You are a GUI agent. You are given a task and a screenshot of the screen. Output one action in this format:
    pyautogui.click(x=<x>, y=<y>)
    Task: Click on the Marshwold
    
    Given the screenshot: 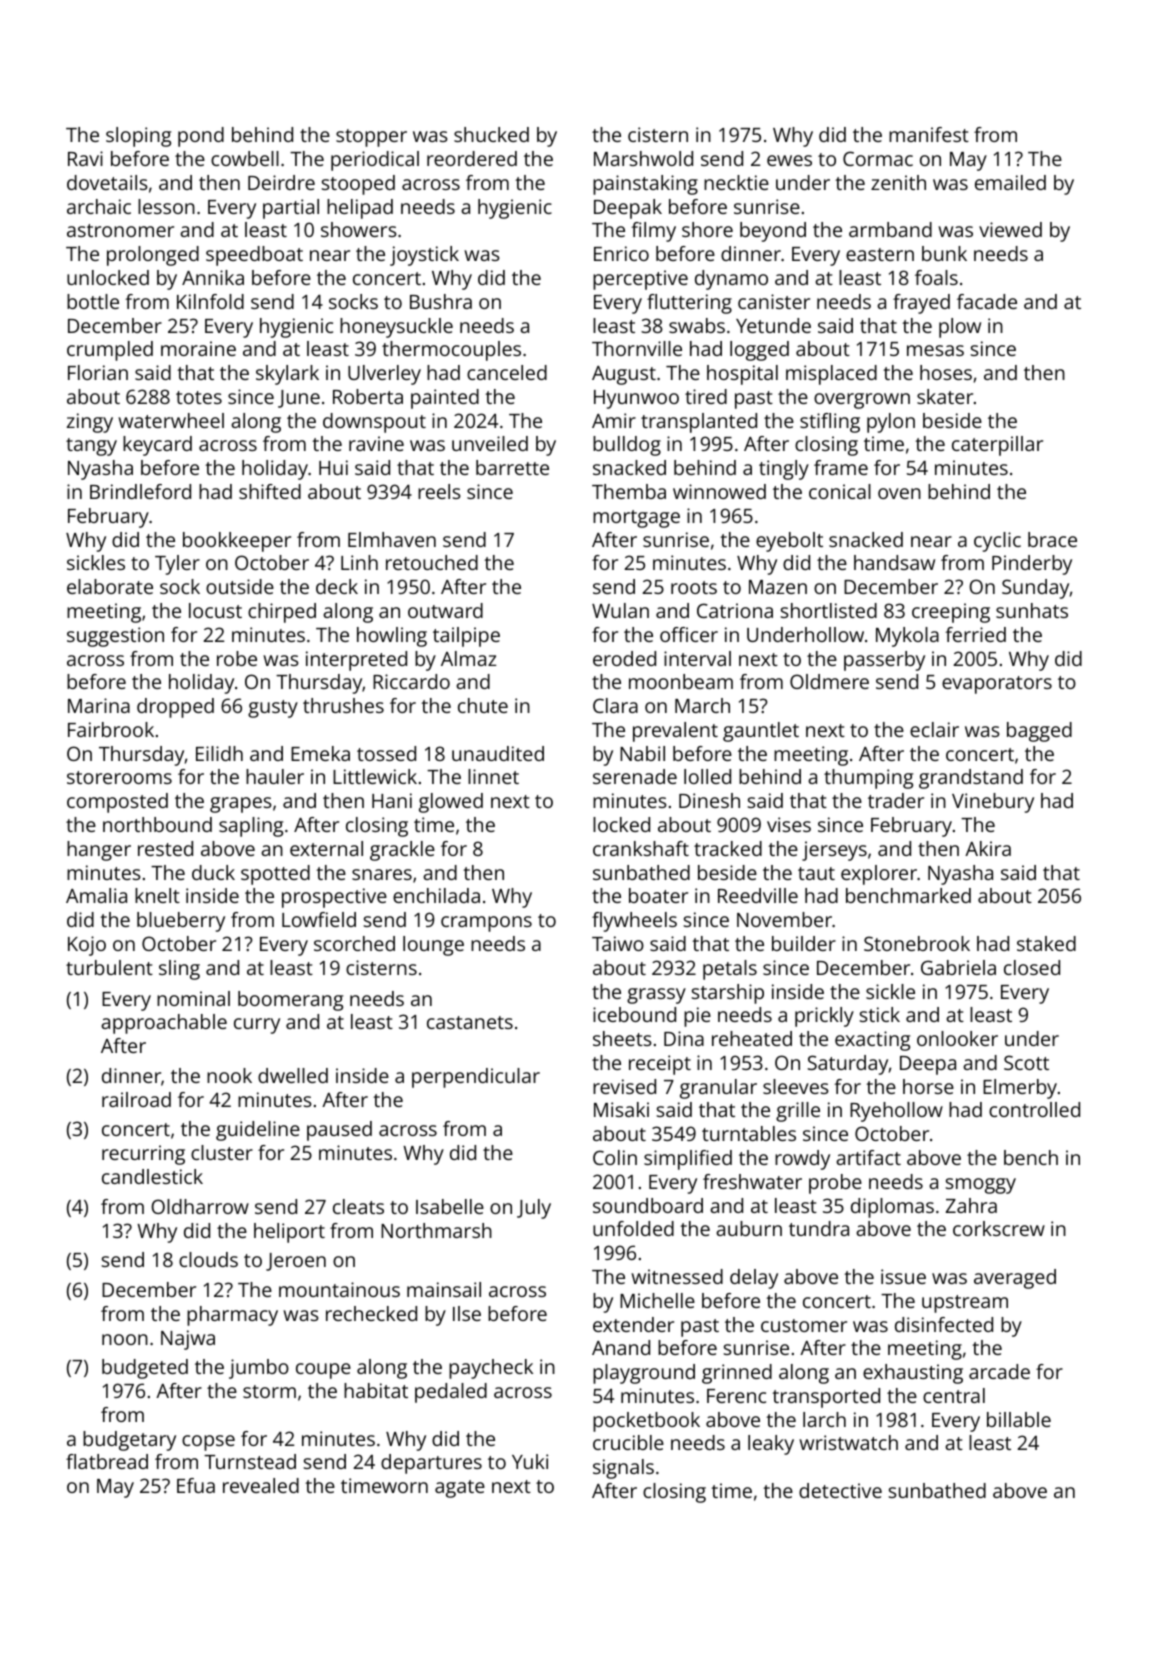 What is the action you would take?
    pyautogui.click(x=643, y=158)
